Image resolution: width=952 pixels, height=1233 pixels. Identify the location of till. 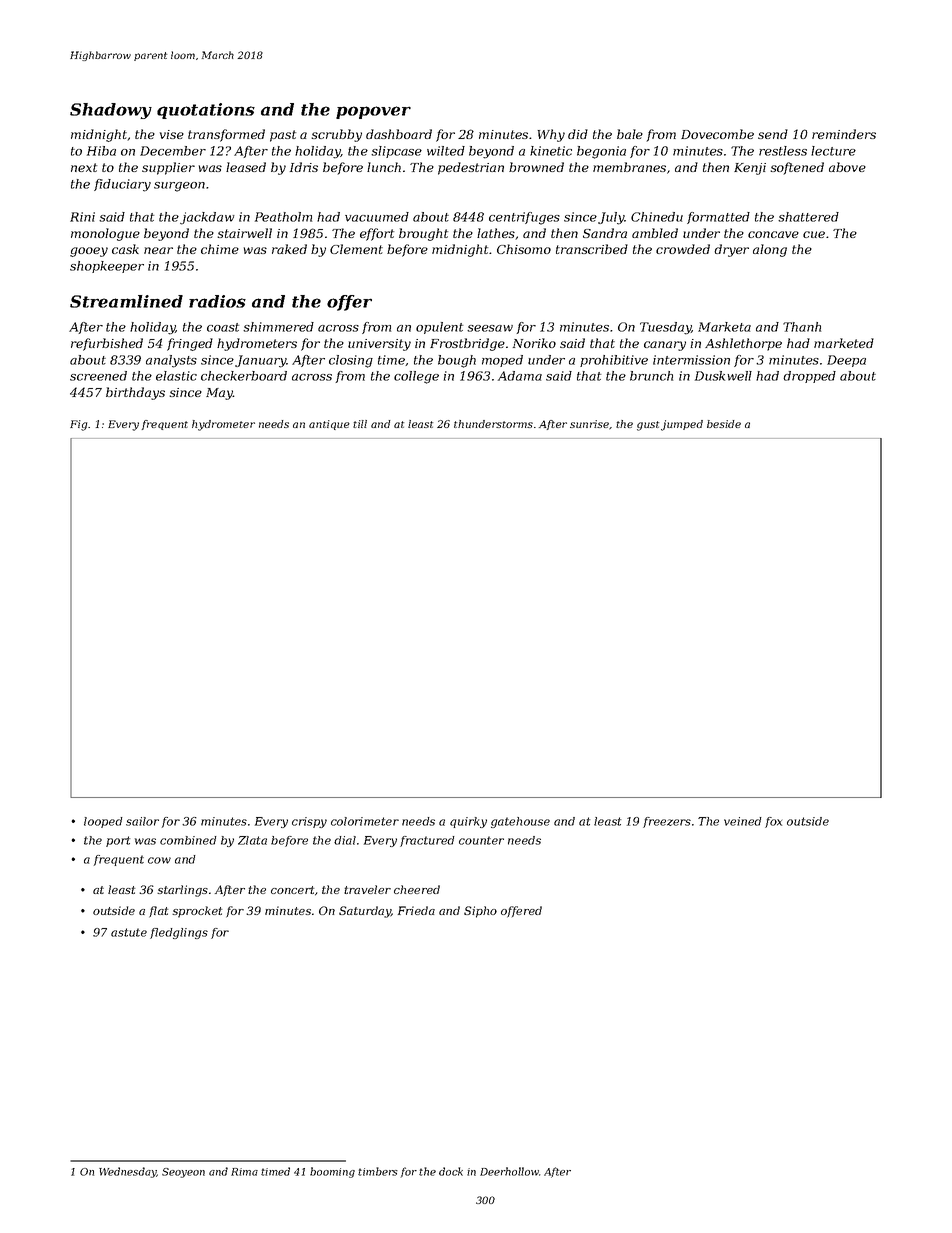
(360, 424).
